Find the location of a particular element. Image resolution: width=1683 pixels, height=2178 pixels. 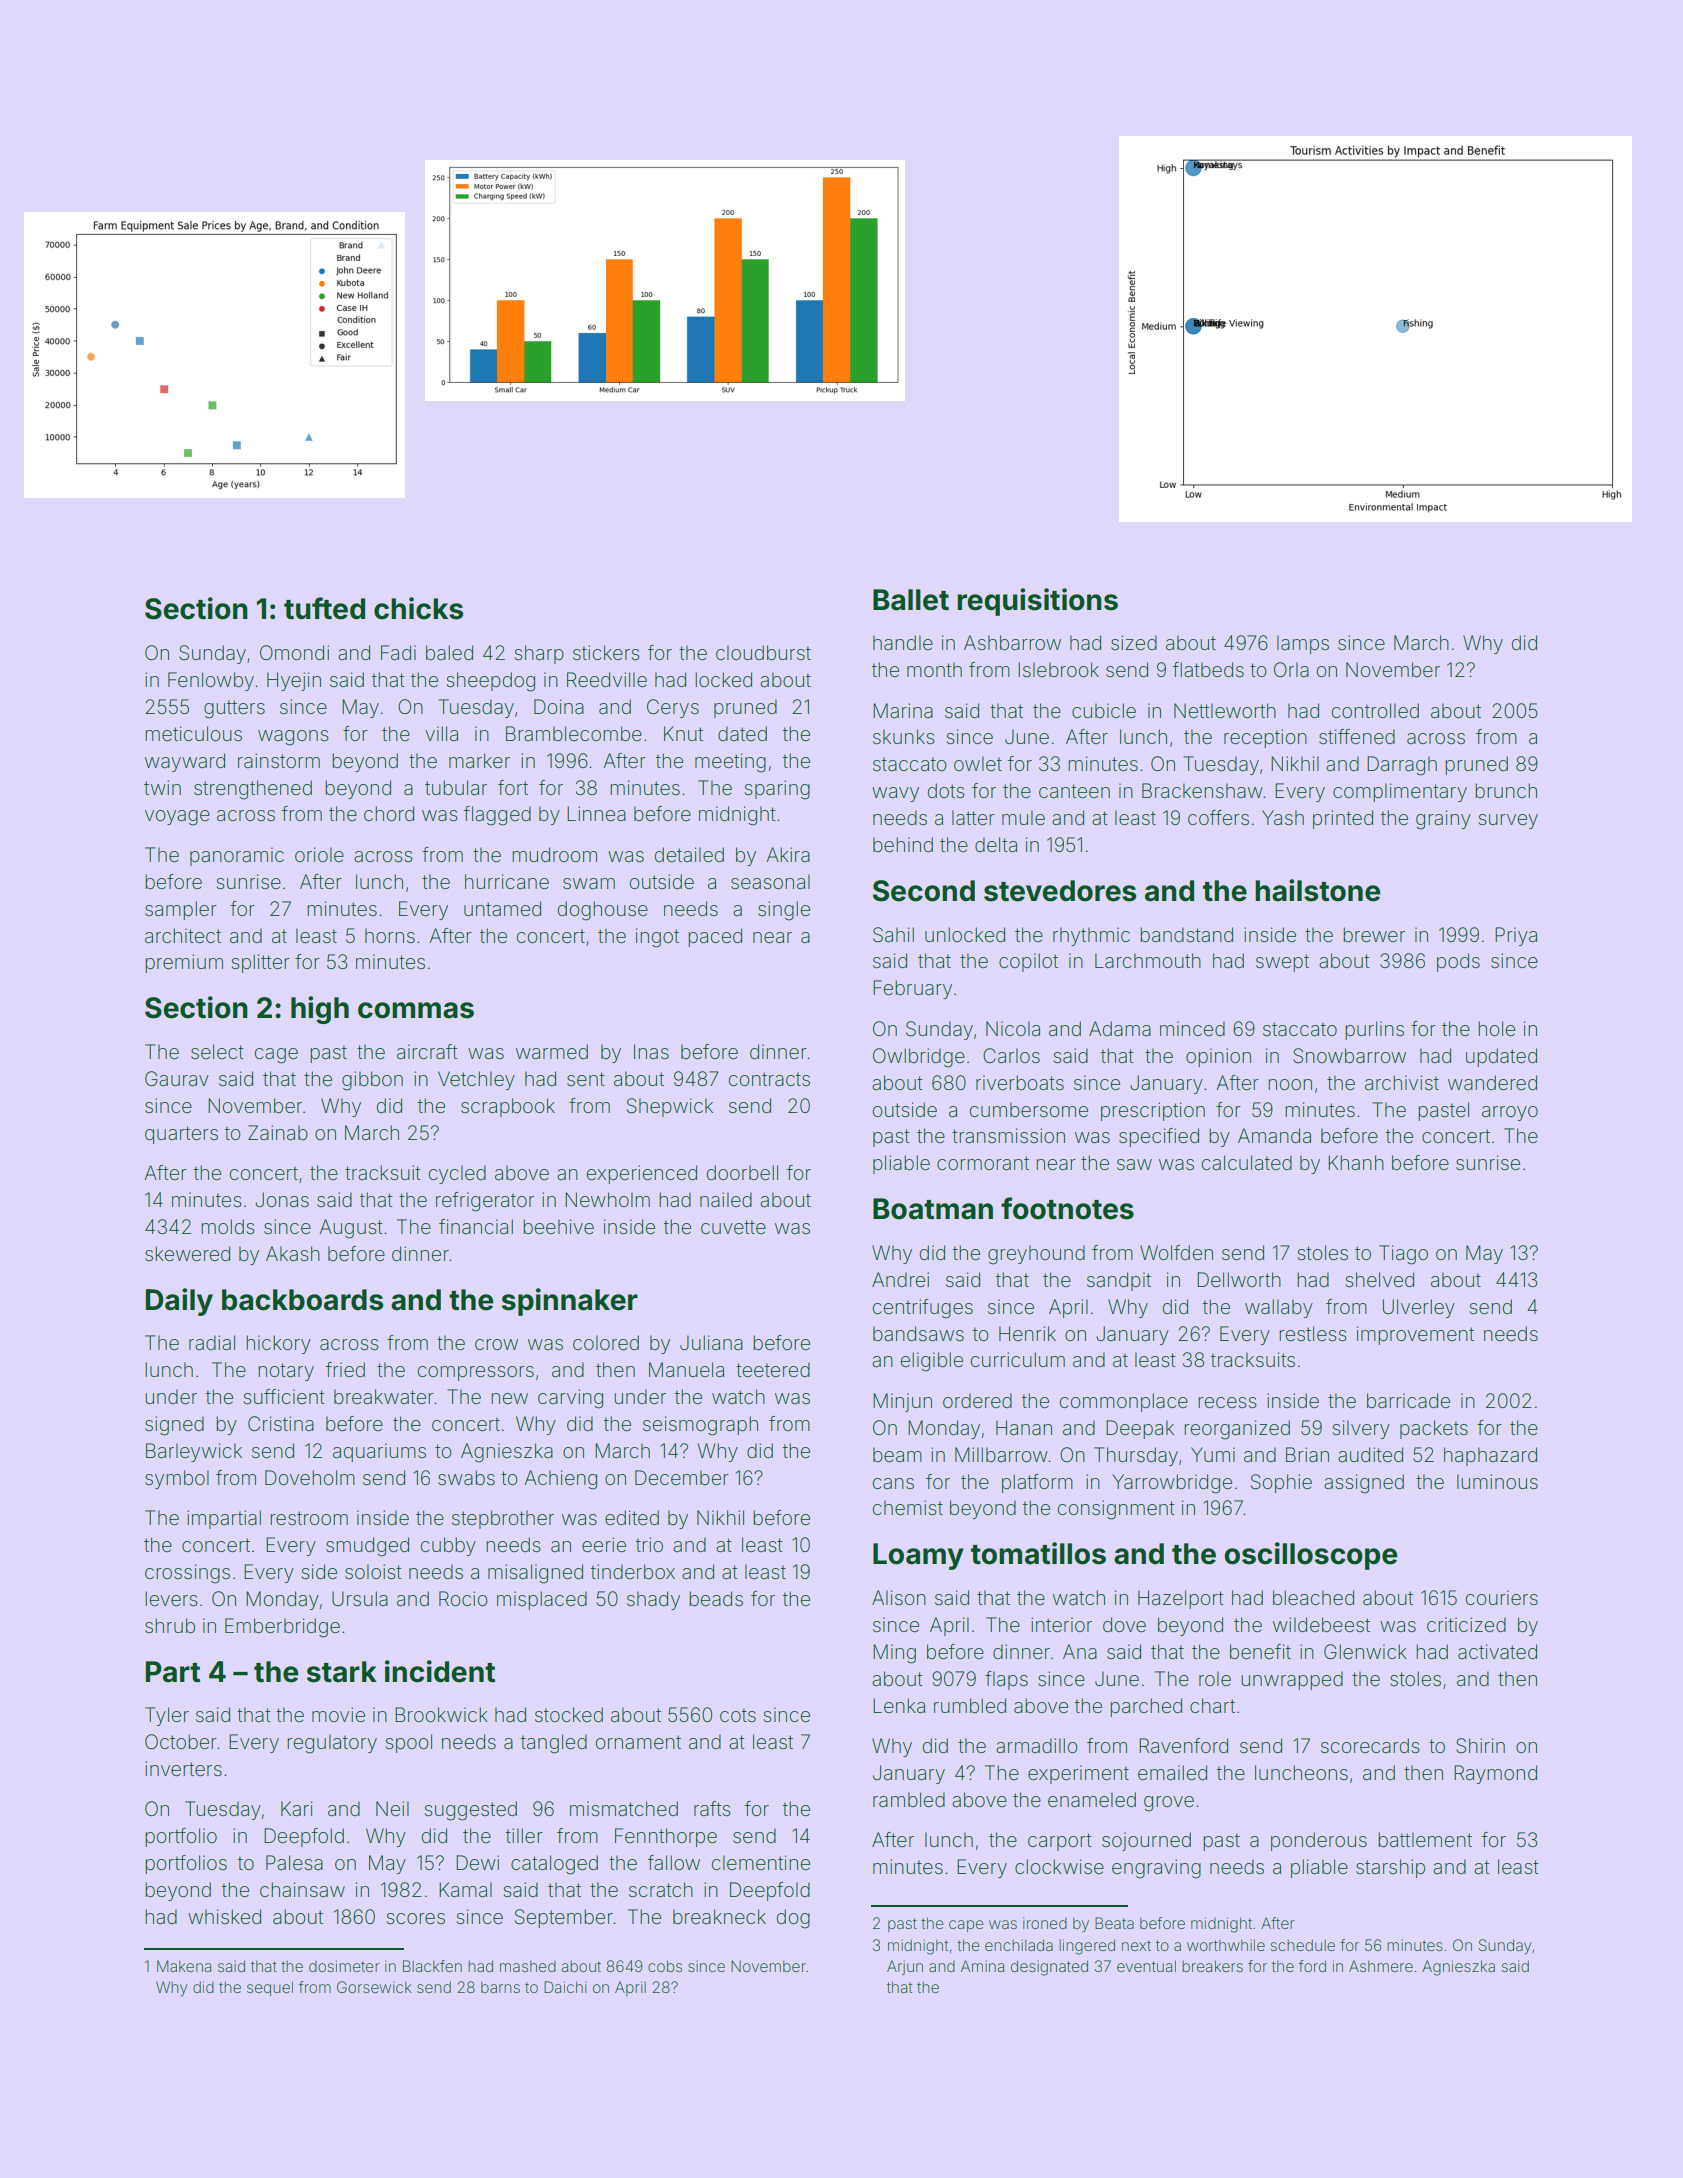

quarters is located at coordinates (181, 1135).
